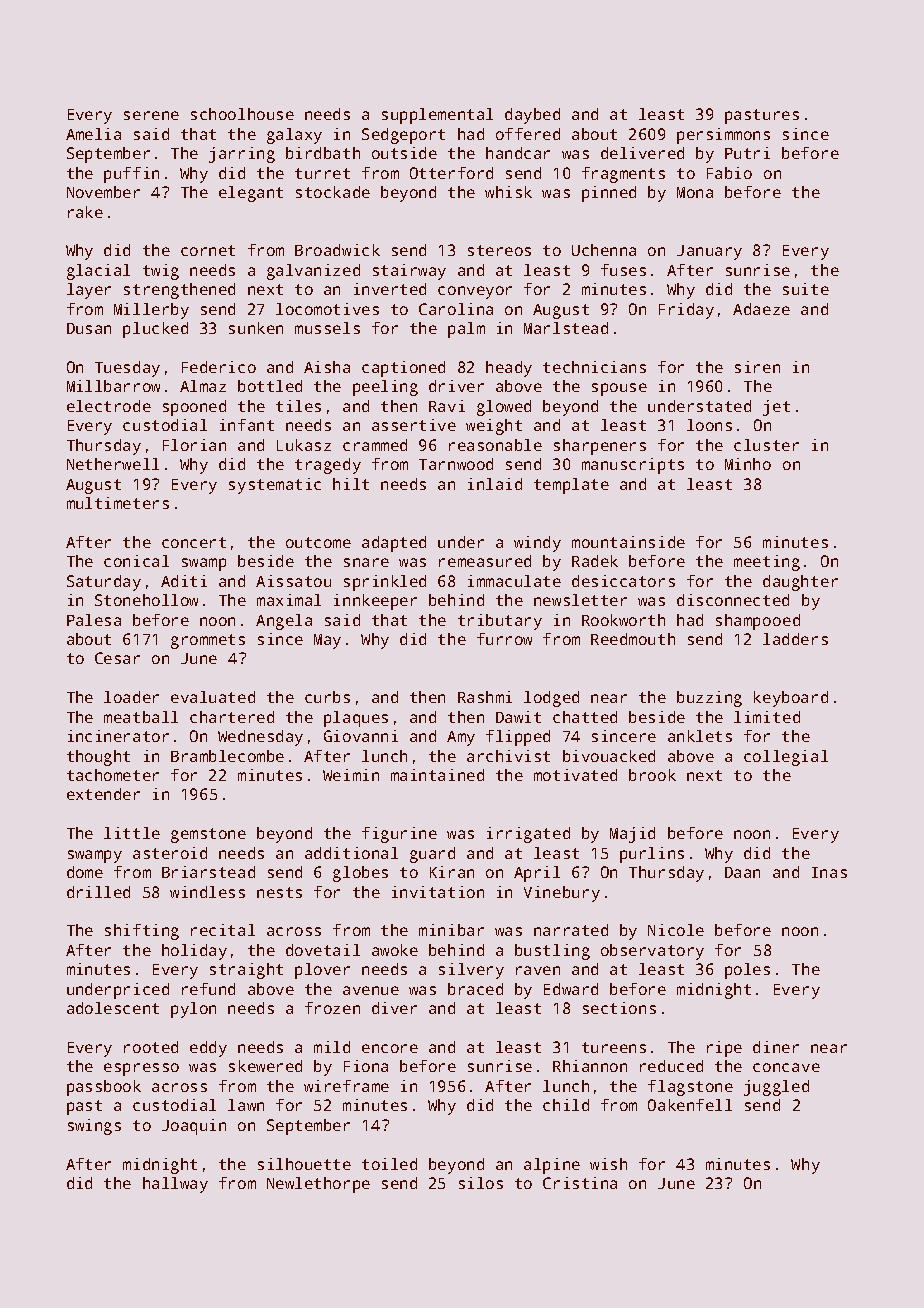 This screenshot has height=1308, width=924. What do you see at coordinates (791, 699) in the screenshot?
I see `keyboard` at bounding box center [791, 699].
